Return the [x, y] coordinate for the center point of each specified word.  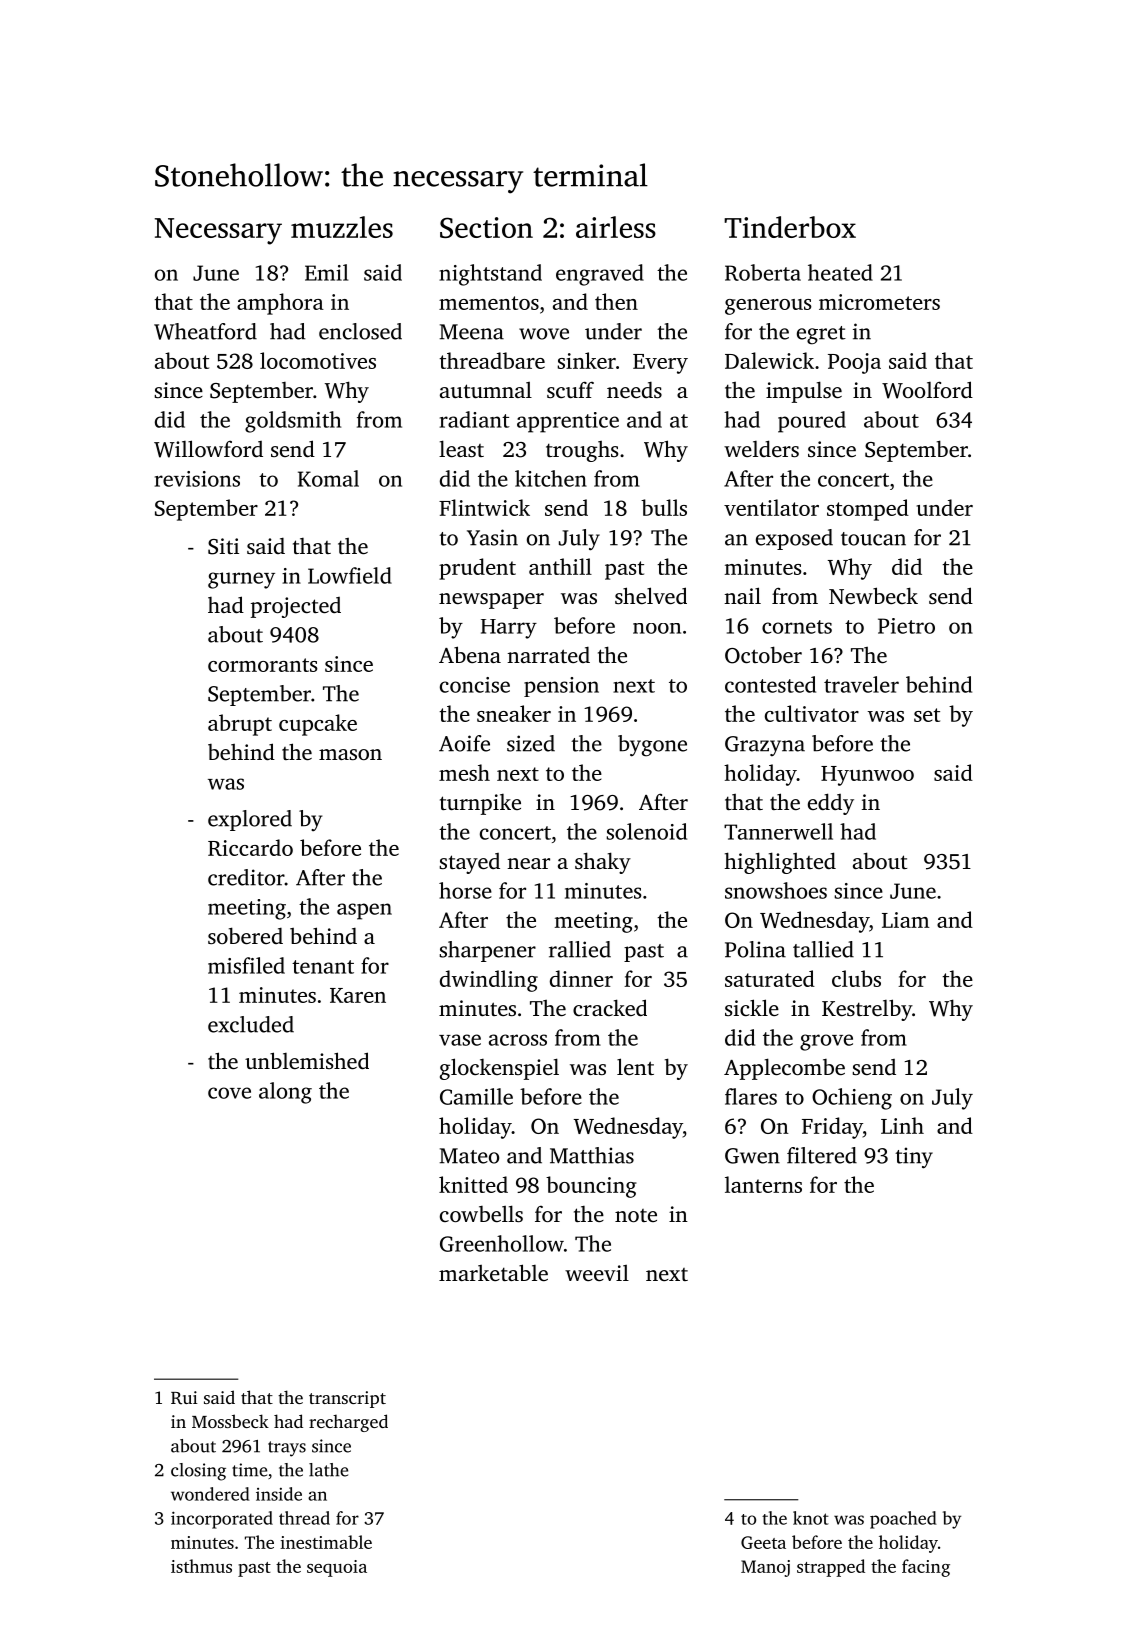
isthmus [201, 1566]
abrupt [240, 725]
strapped [831, 1568]
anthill [560, 566]
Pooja [854, 363]
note [636, 1215]
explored [250, 820]
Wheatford [205, 331]
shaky [603, 863]
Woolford [927, 390]
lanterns [763, 1184]
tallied [823, 949]
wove [544, 334]
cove [229, 1093]
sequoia [337, 1568]
